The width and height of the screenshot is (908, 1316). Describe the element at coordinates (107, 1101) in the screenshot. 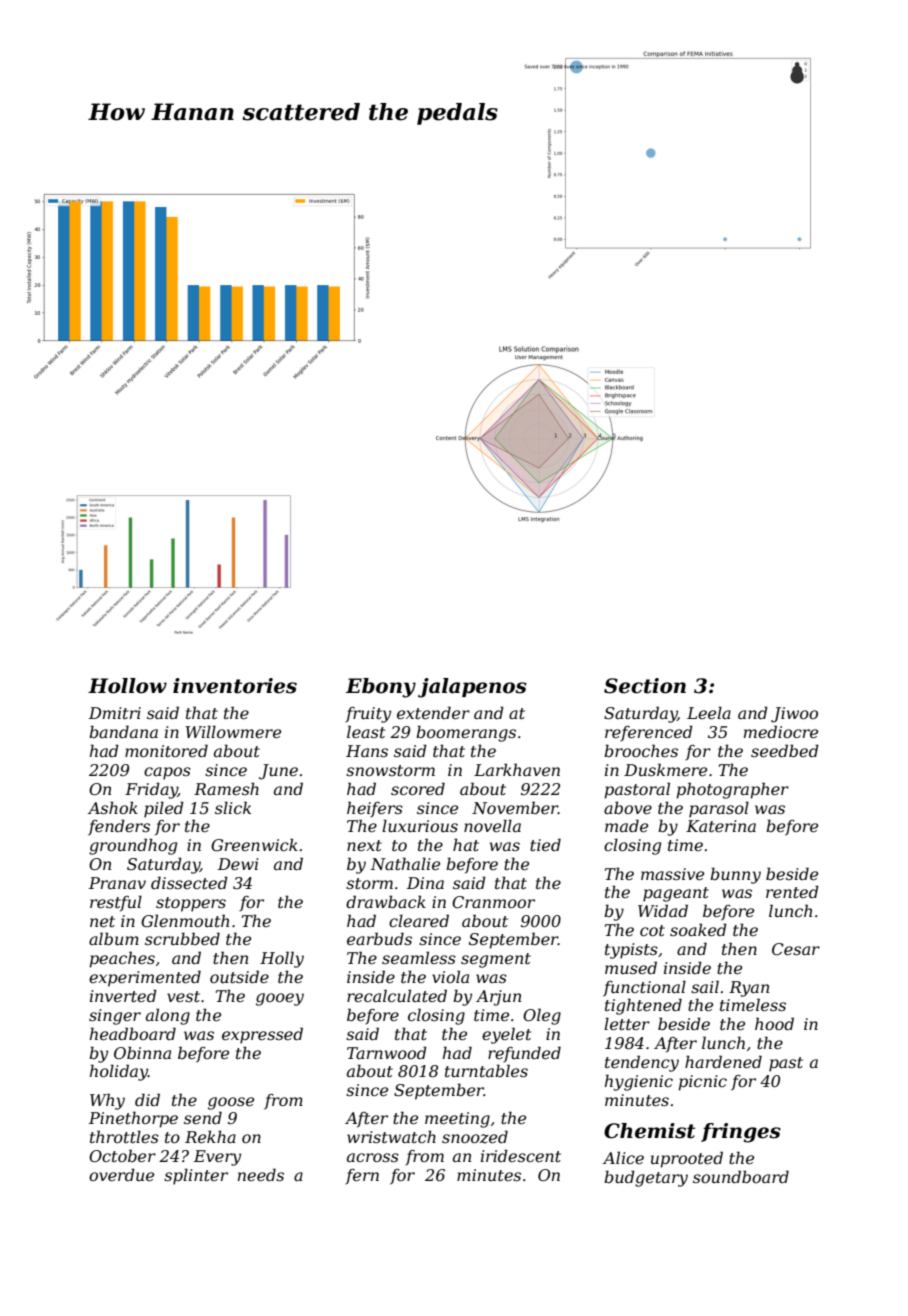

I see `Why` at that location.
